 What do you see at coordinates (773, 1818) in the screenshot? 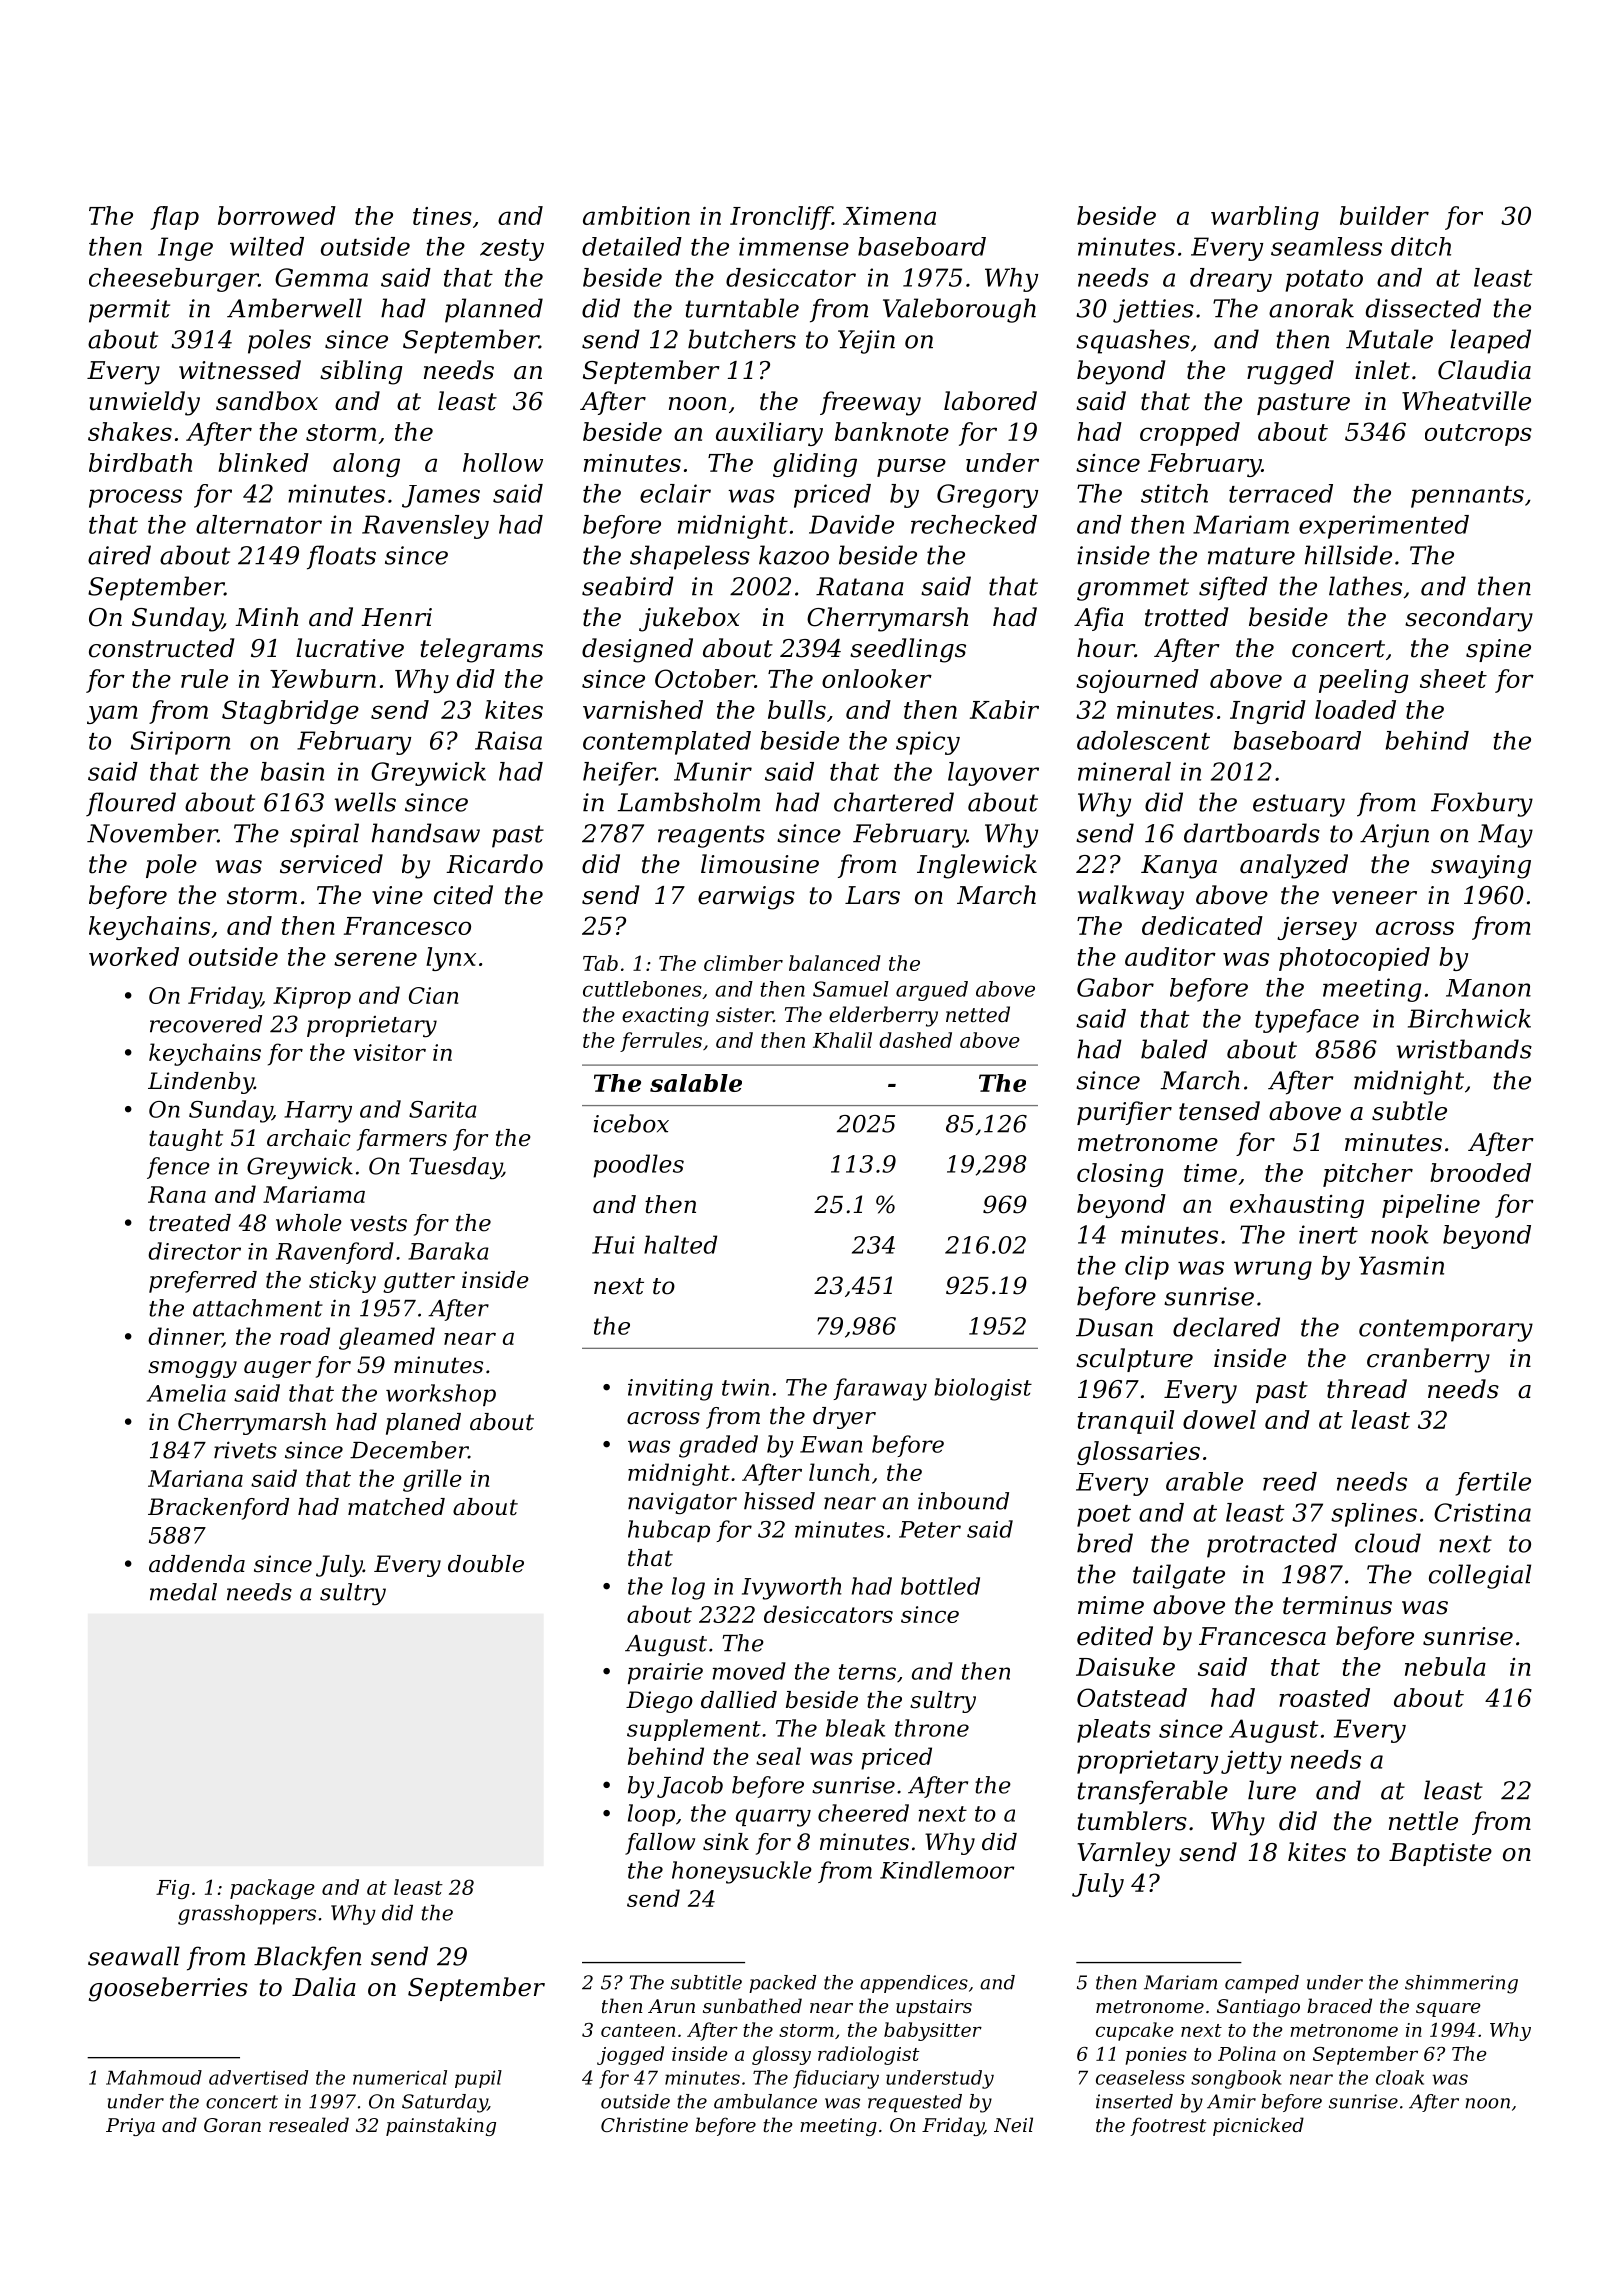
I see `quarry` at bounding box center [773, 1818].
